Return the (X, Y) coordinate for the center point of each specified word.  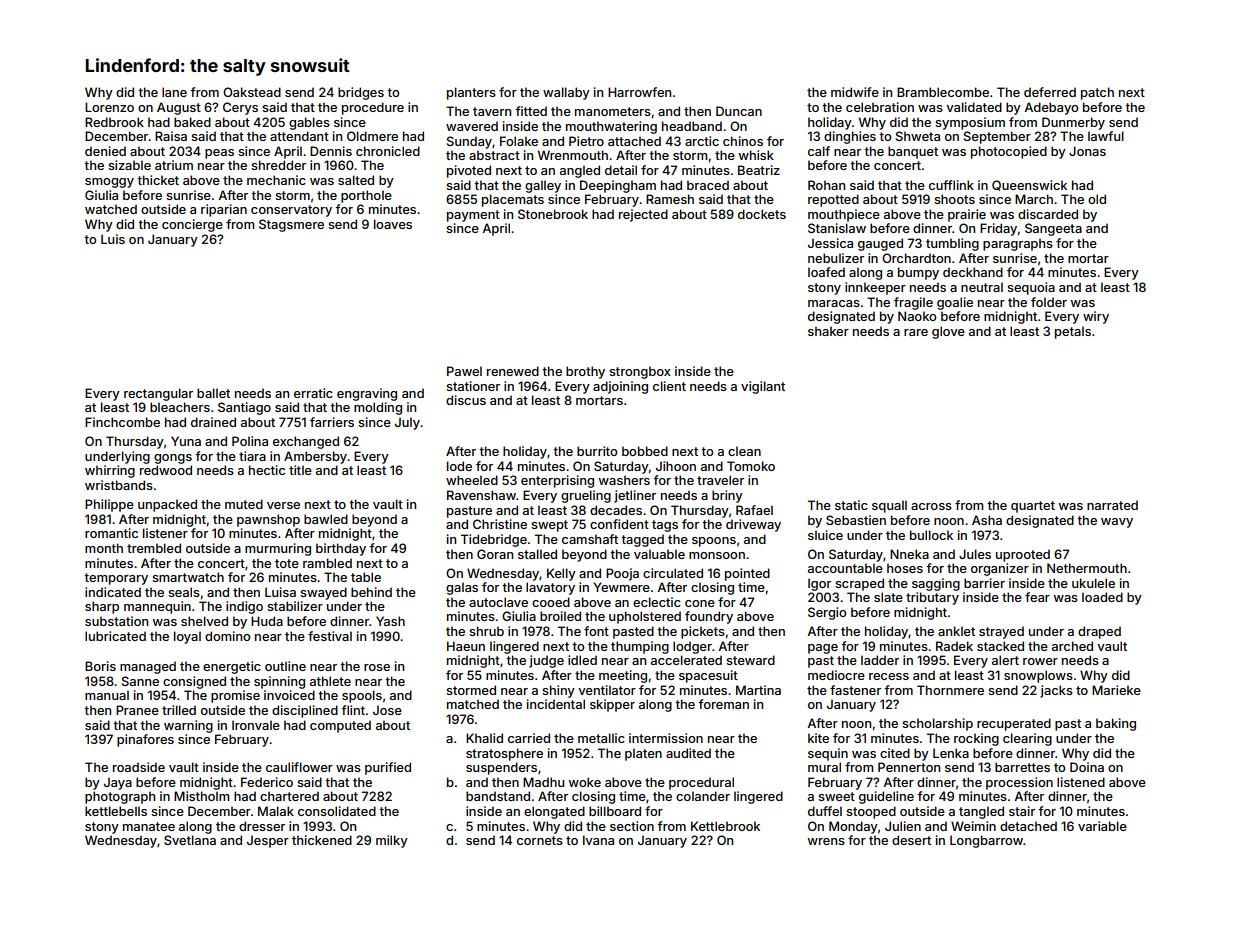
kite (818, 738)
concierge (192, 225)
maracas (834, 303)
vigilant (763, 387)
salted (356, 180)
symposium (970, 123)
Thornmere (950, 690)
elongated (554, 812)
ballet (213, 393)
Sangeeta (1053, 229)
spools (362, 696)
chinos (743, 141)
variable (1102, 826)
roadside (139, 767)
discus (466, 400)
